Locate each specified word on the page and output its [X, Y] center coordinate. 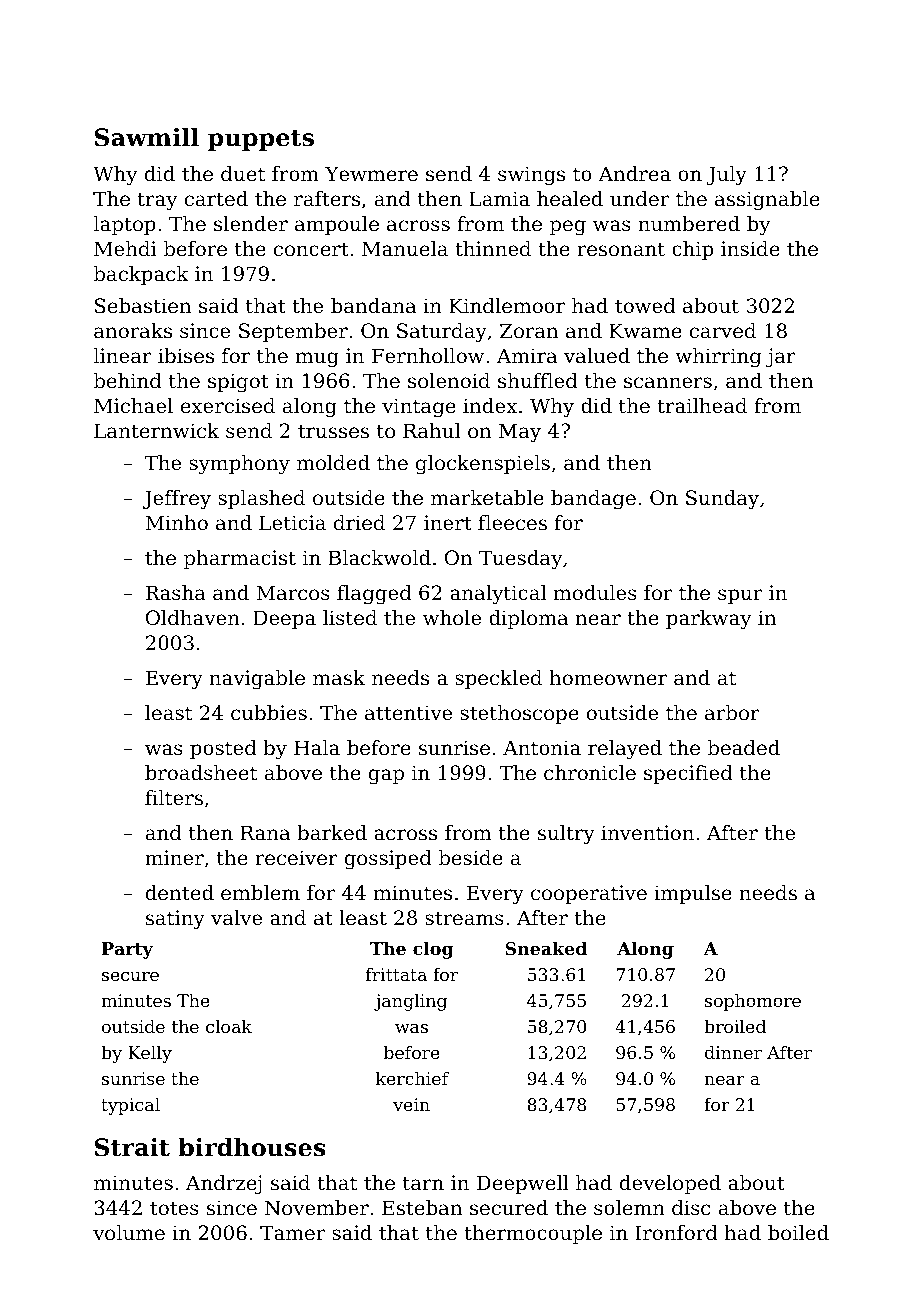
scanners [668, 383]
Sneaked [546, 948]
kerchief [412, 1078]
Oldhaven [193, 618]
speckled [498, 679]
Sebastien [143, 306]
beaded [744, 748]
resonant [621, 249]
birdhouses [251, 1147]
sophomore [753, 1002]
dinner [733, 1052]
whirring [718, 358]
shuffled [538, 381]
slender [251, 224]
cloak [229, 1026]
